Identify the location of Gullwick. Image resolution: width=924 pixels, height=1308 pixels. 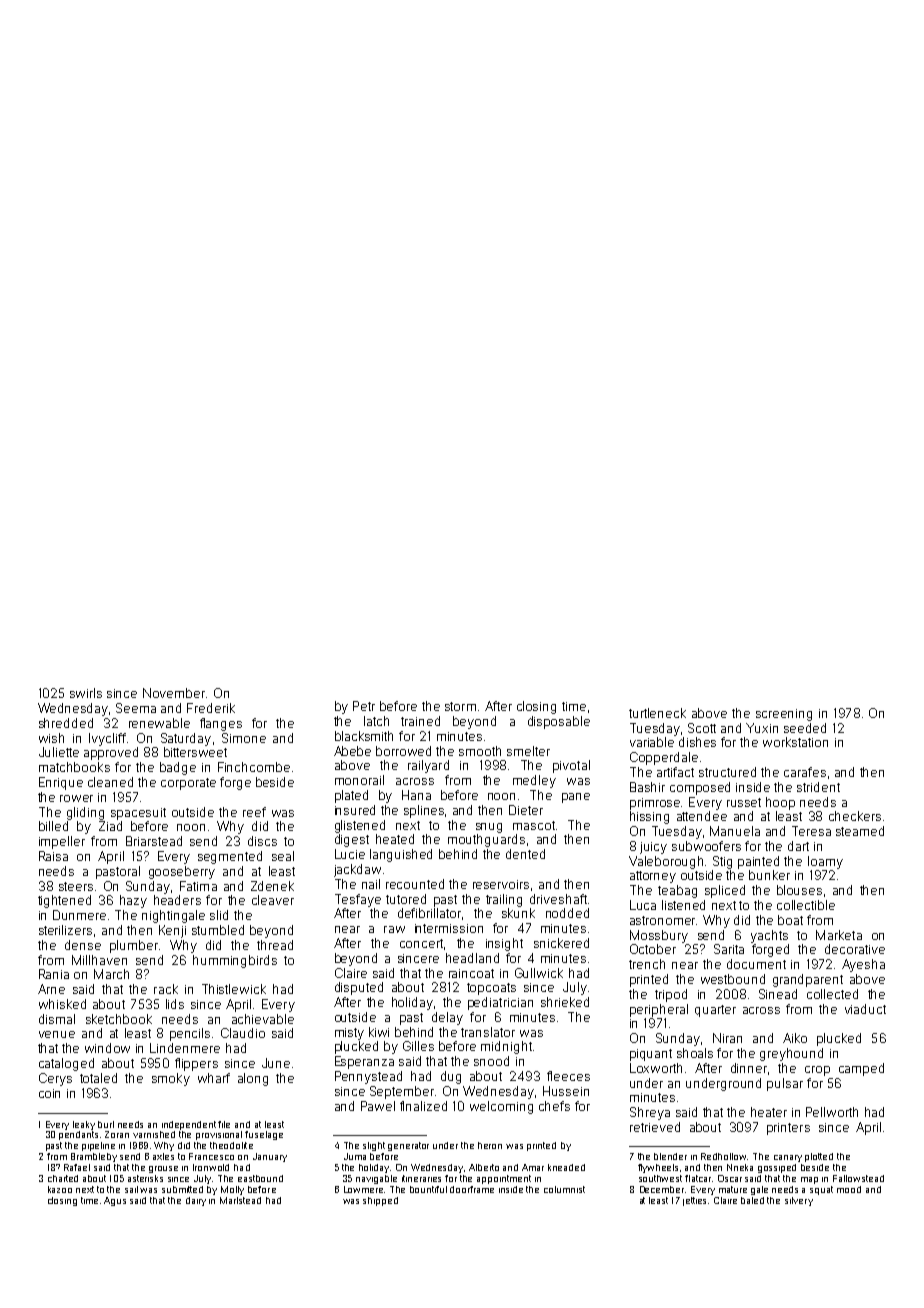
(539, 973).
